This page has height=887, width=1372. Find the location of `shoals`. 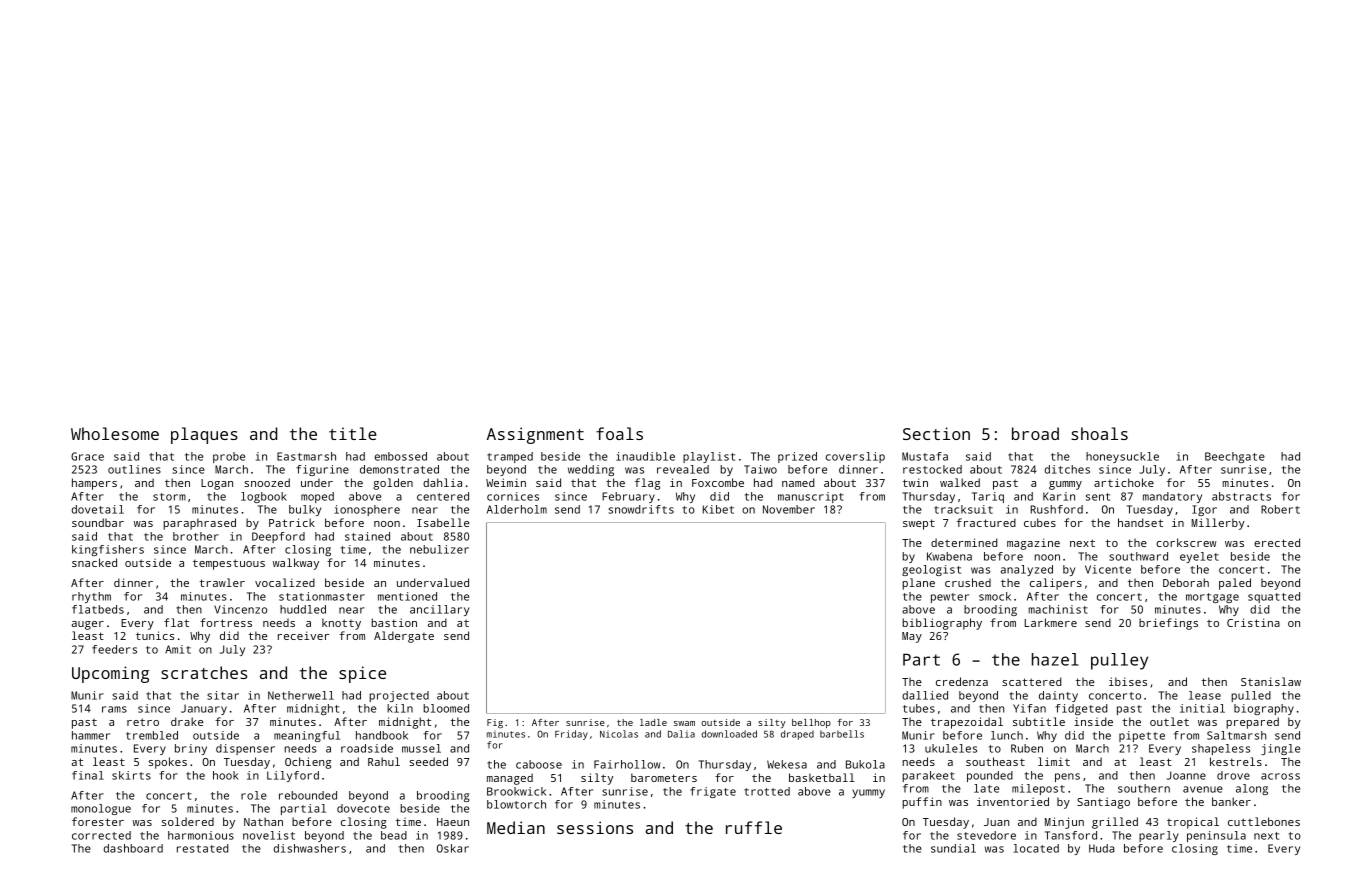

shoals is located at coordinates (1099, 433).
